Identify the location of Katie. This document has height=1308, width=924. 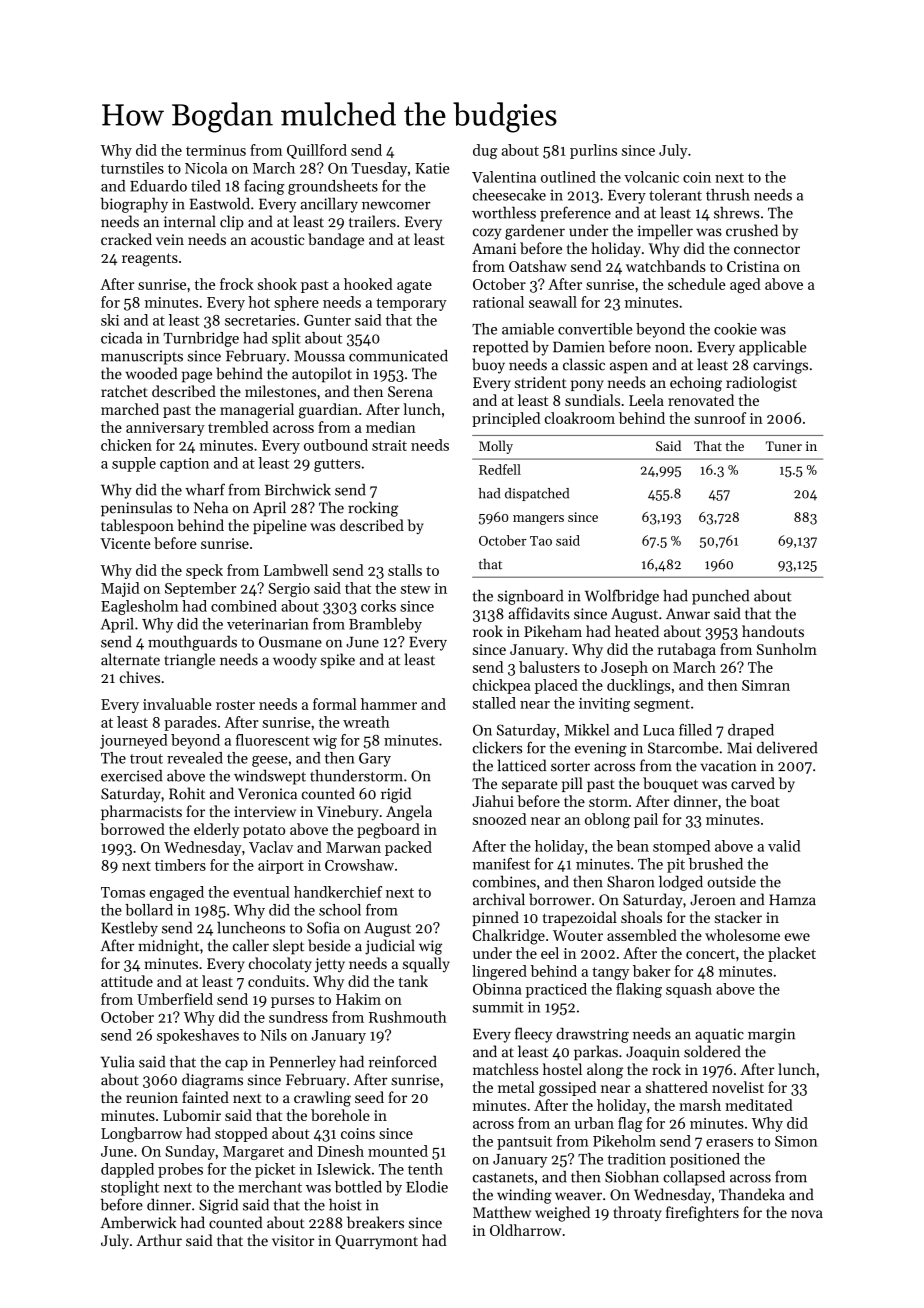
(432, 168).
